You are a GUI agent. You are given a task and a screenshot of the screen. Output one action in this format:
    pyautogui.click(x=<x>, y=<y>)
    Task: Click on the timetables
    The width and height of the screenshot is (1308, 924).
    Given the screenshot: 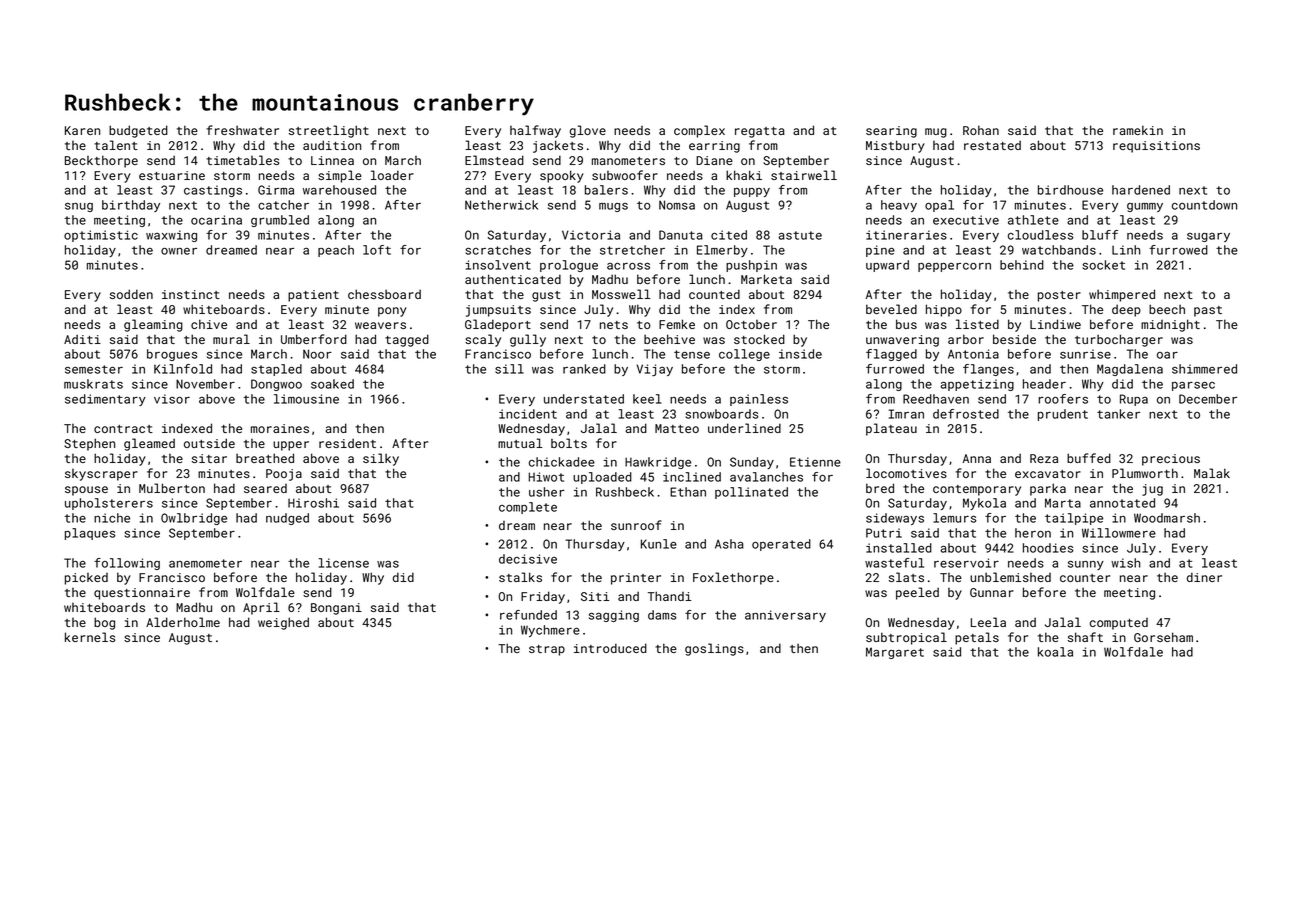 What is the action you would take?
    pyautogui.click(x=242, y=160)
